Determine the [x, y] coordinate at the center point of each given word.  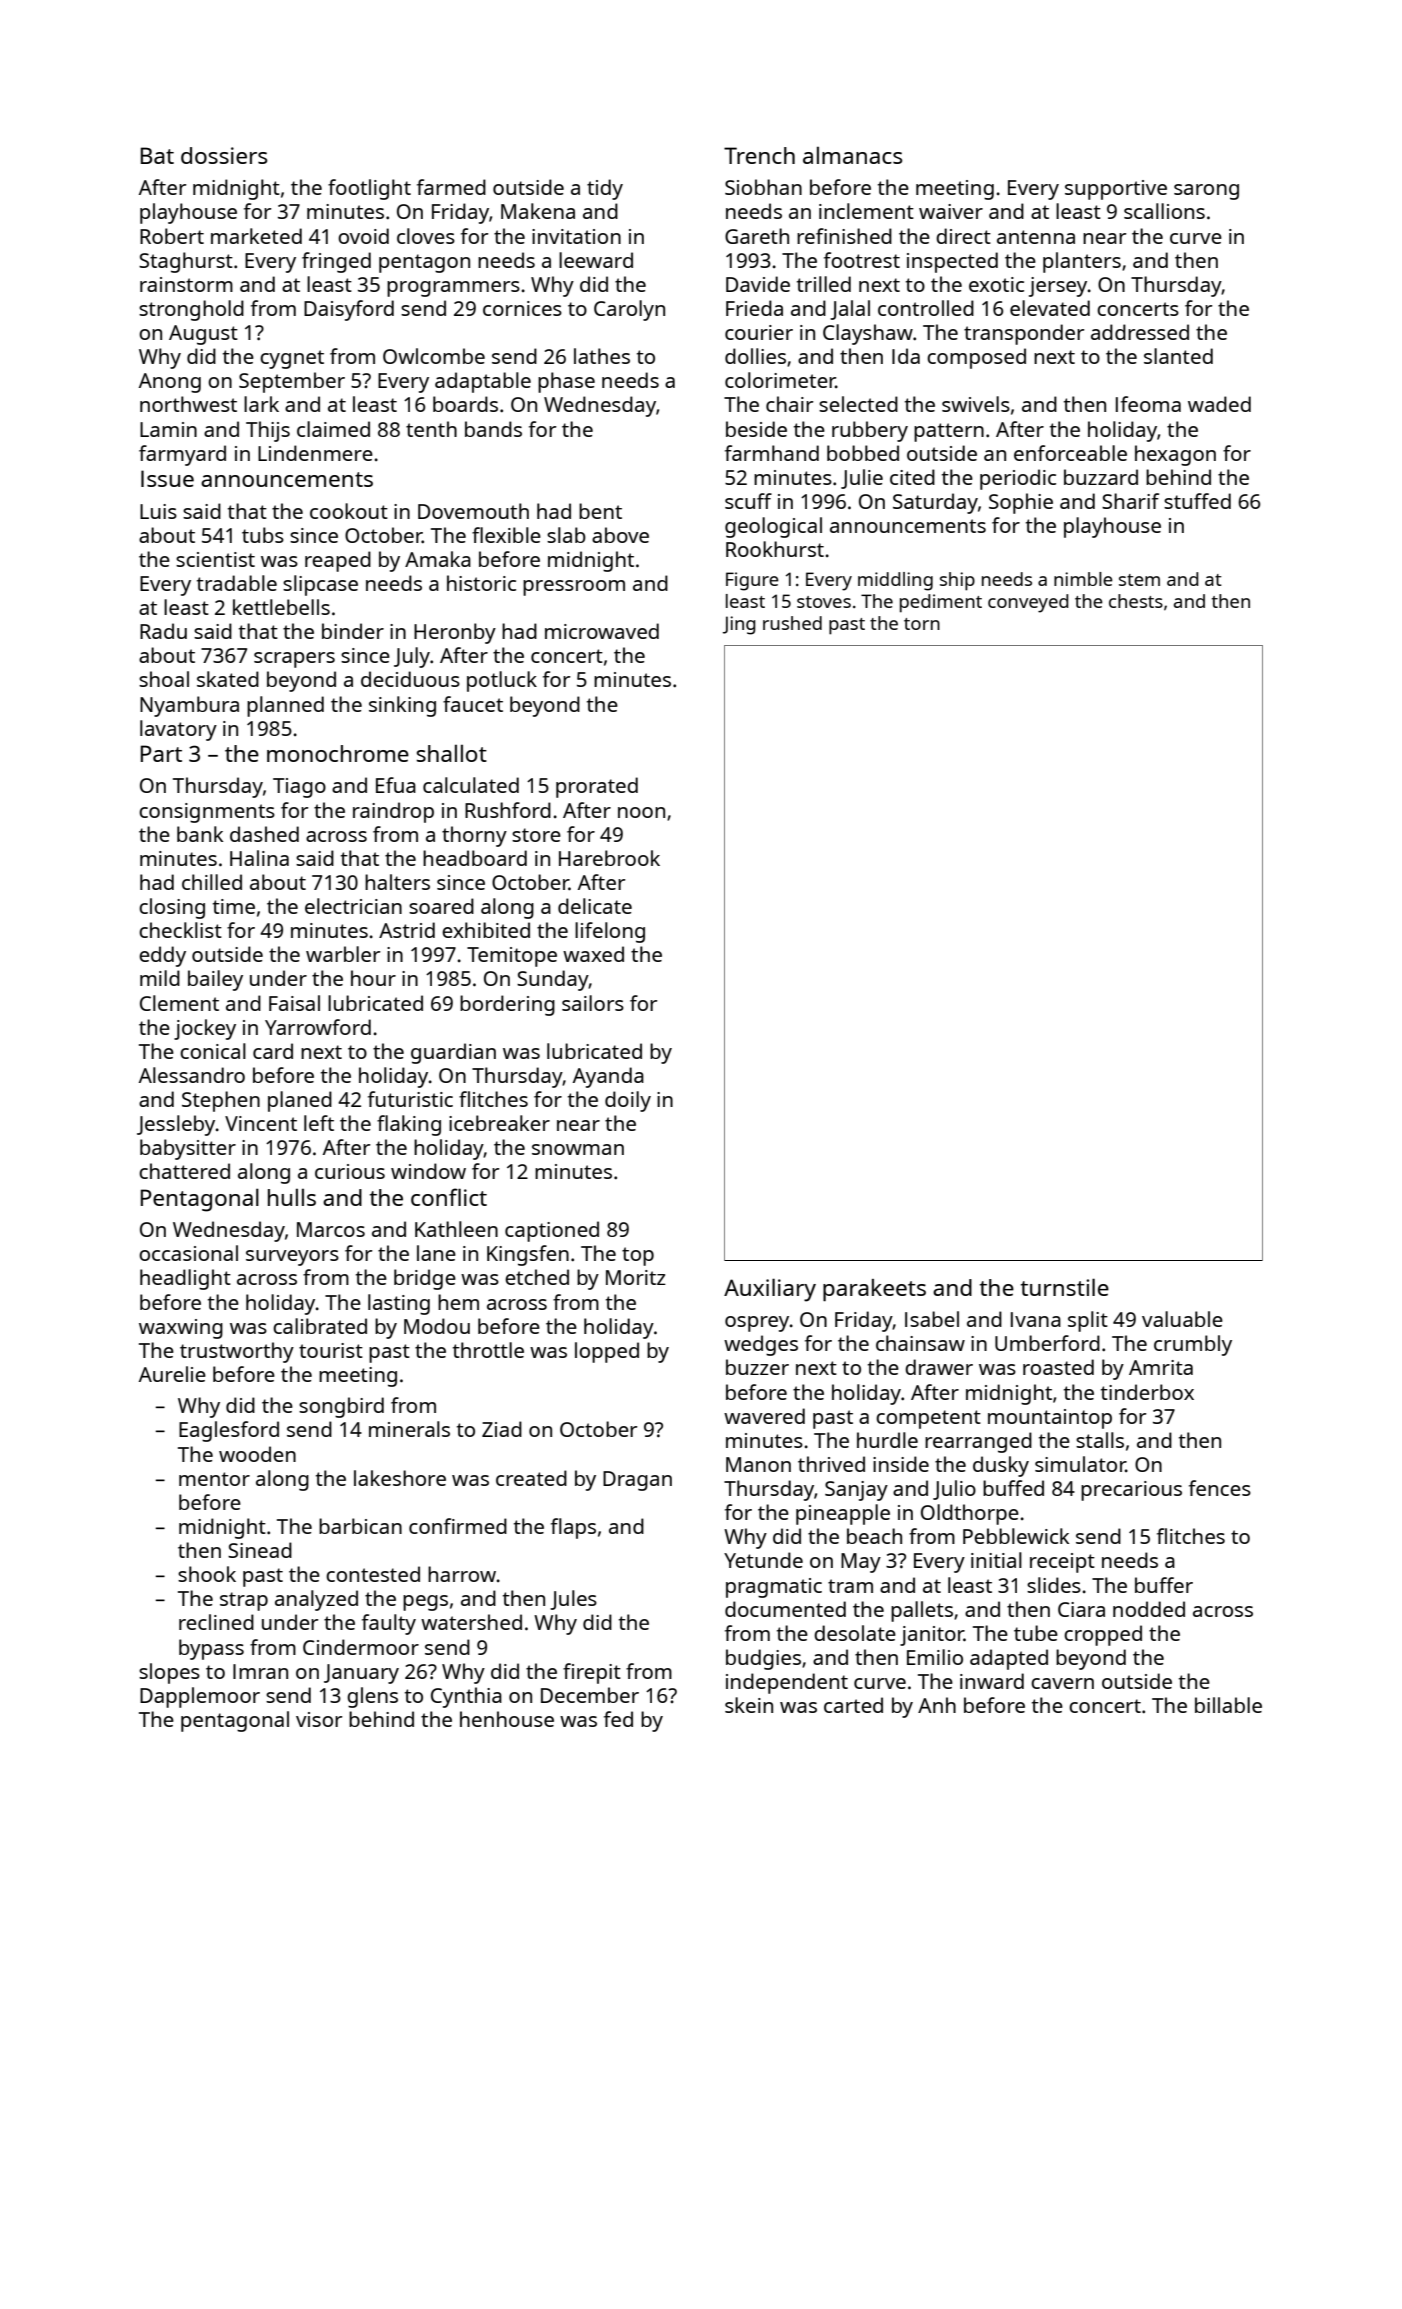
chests [1136, 601]
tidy [605, 189]
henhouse [507, 1719]
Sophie [1021, 503]
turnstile [1065, 1287]
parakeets [874, 1290]
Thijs [268, 431]
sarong [1206, 192]
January [361, 1674]
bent [600, 511]
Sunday [553, 980]
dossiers [224, 155]
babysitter [188, 1149]
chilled [212, 882]
